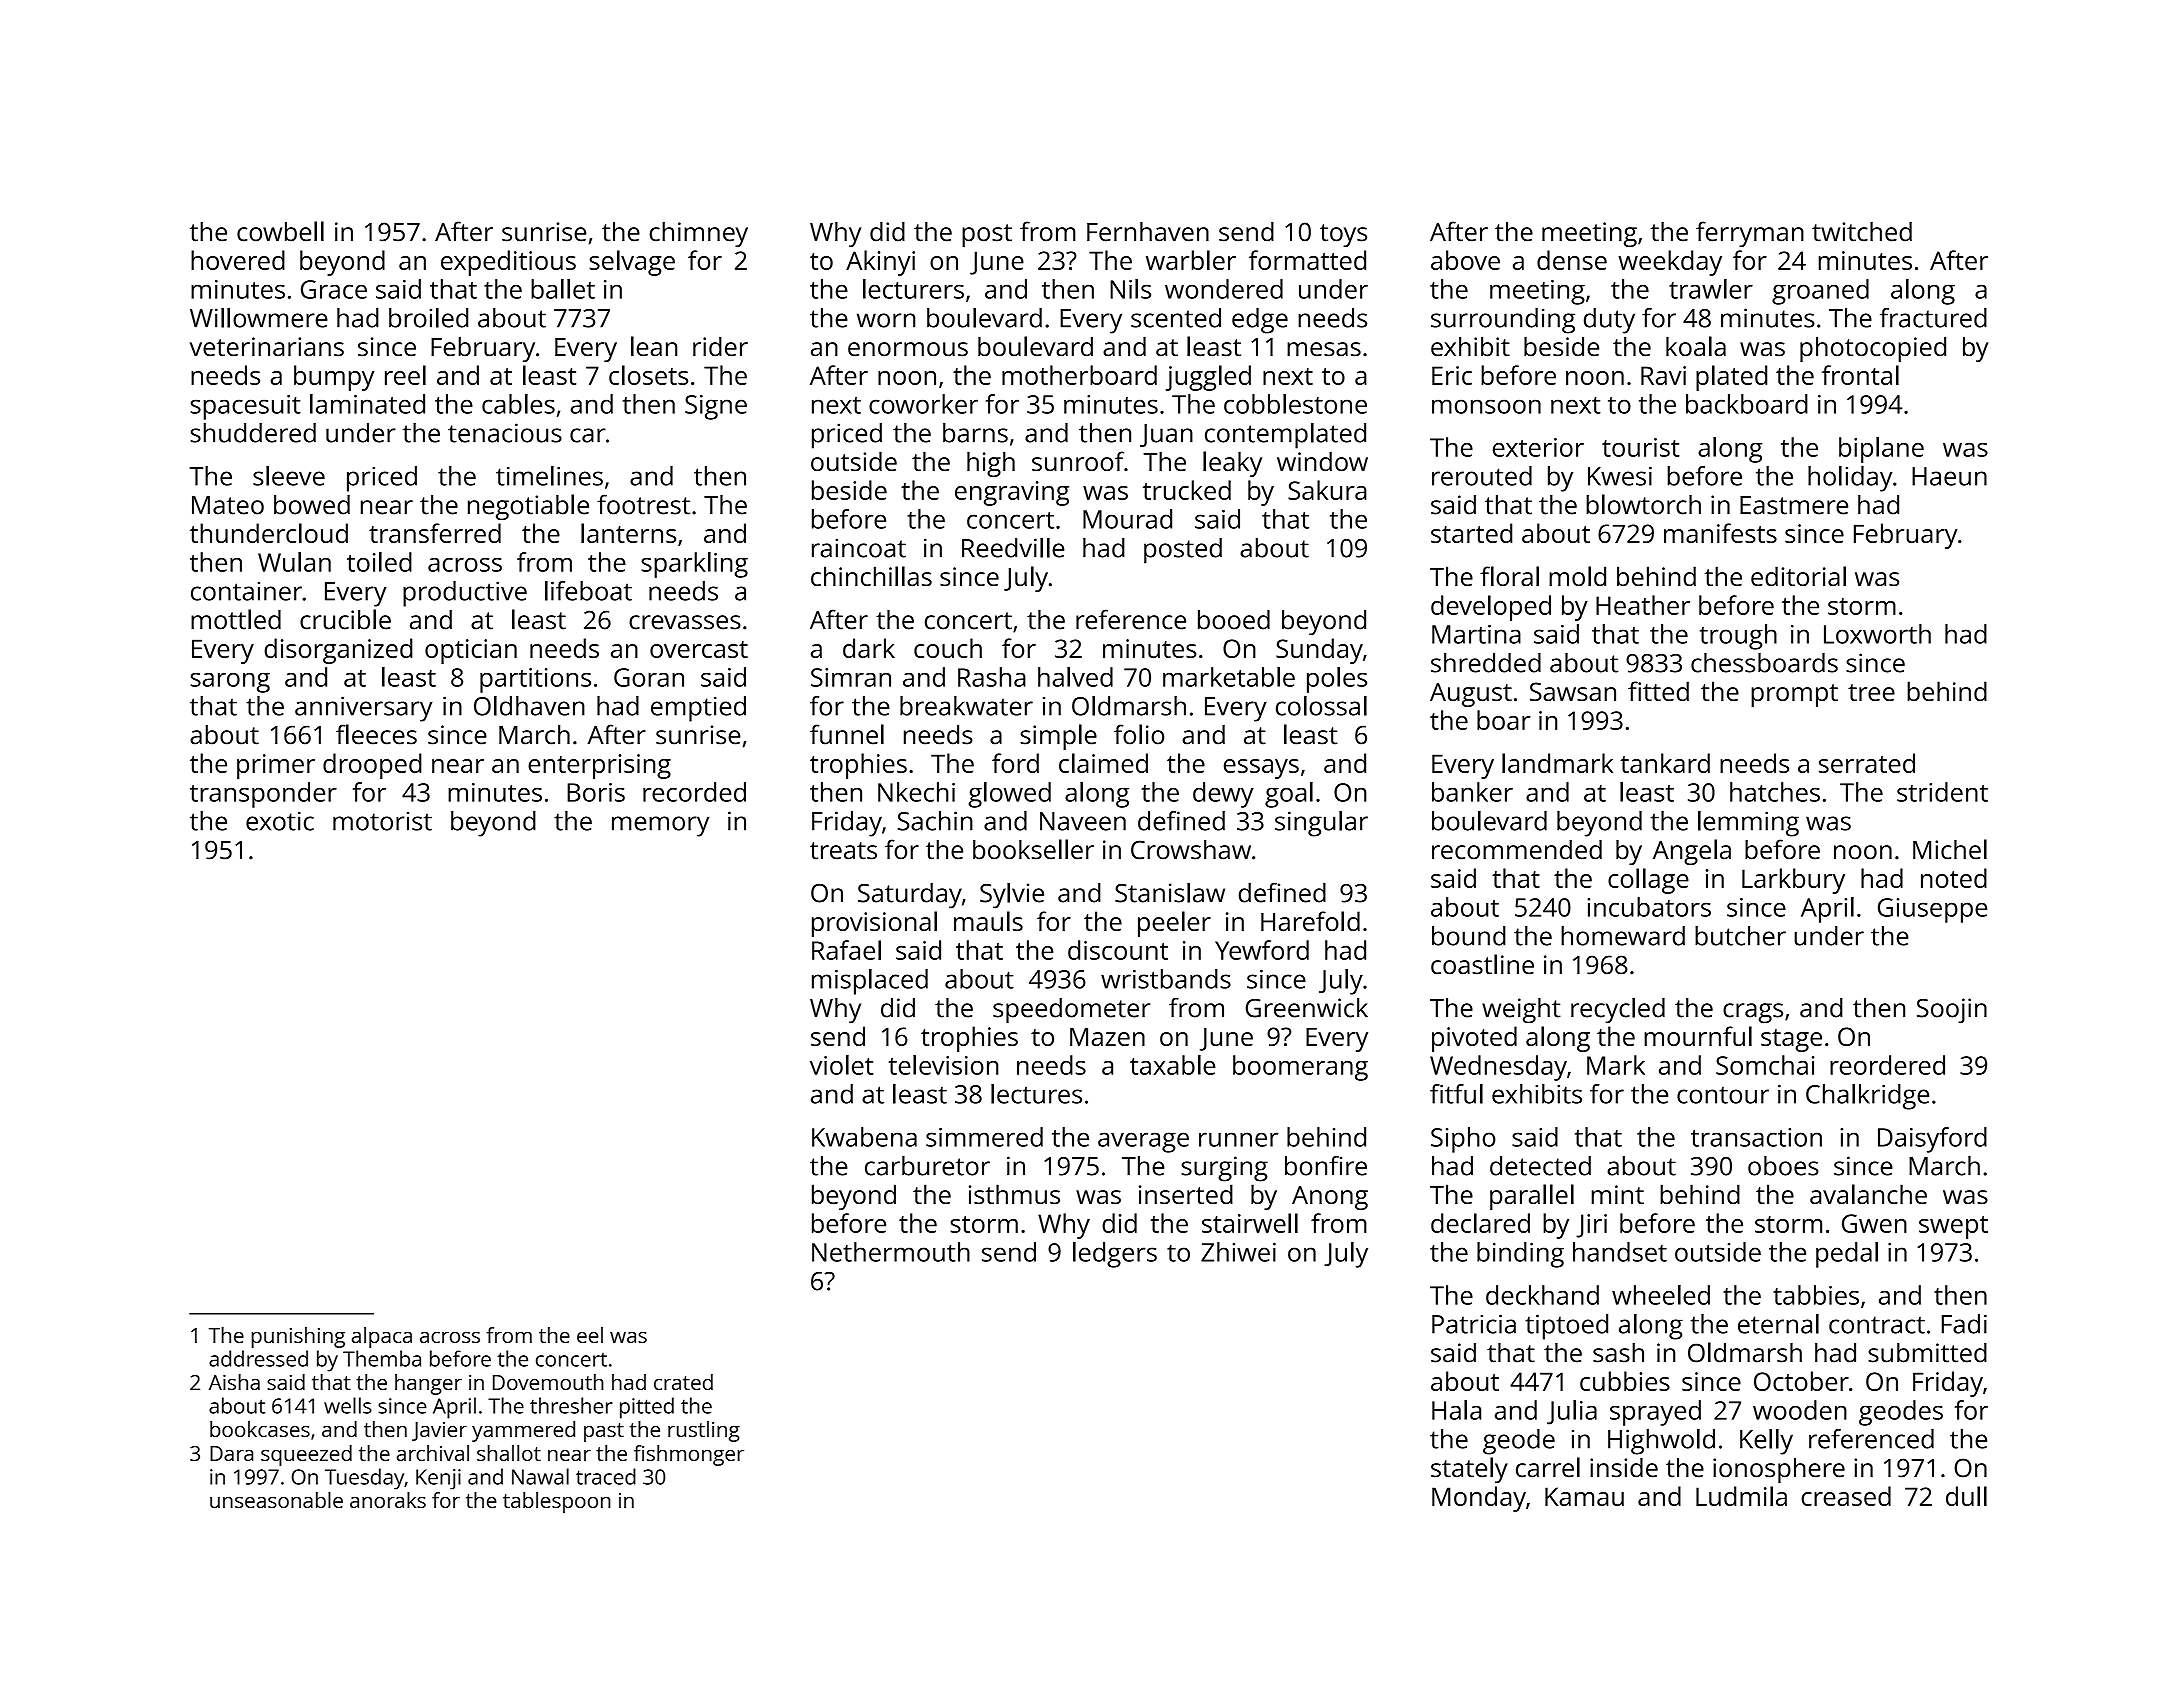  What do you see at coordinates (1696, 346) in the document?
I see `koala` at bounding box center [1696, 346].
